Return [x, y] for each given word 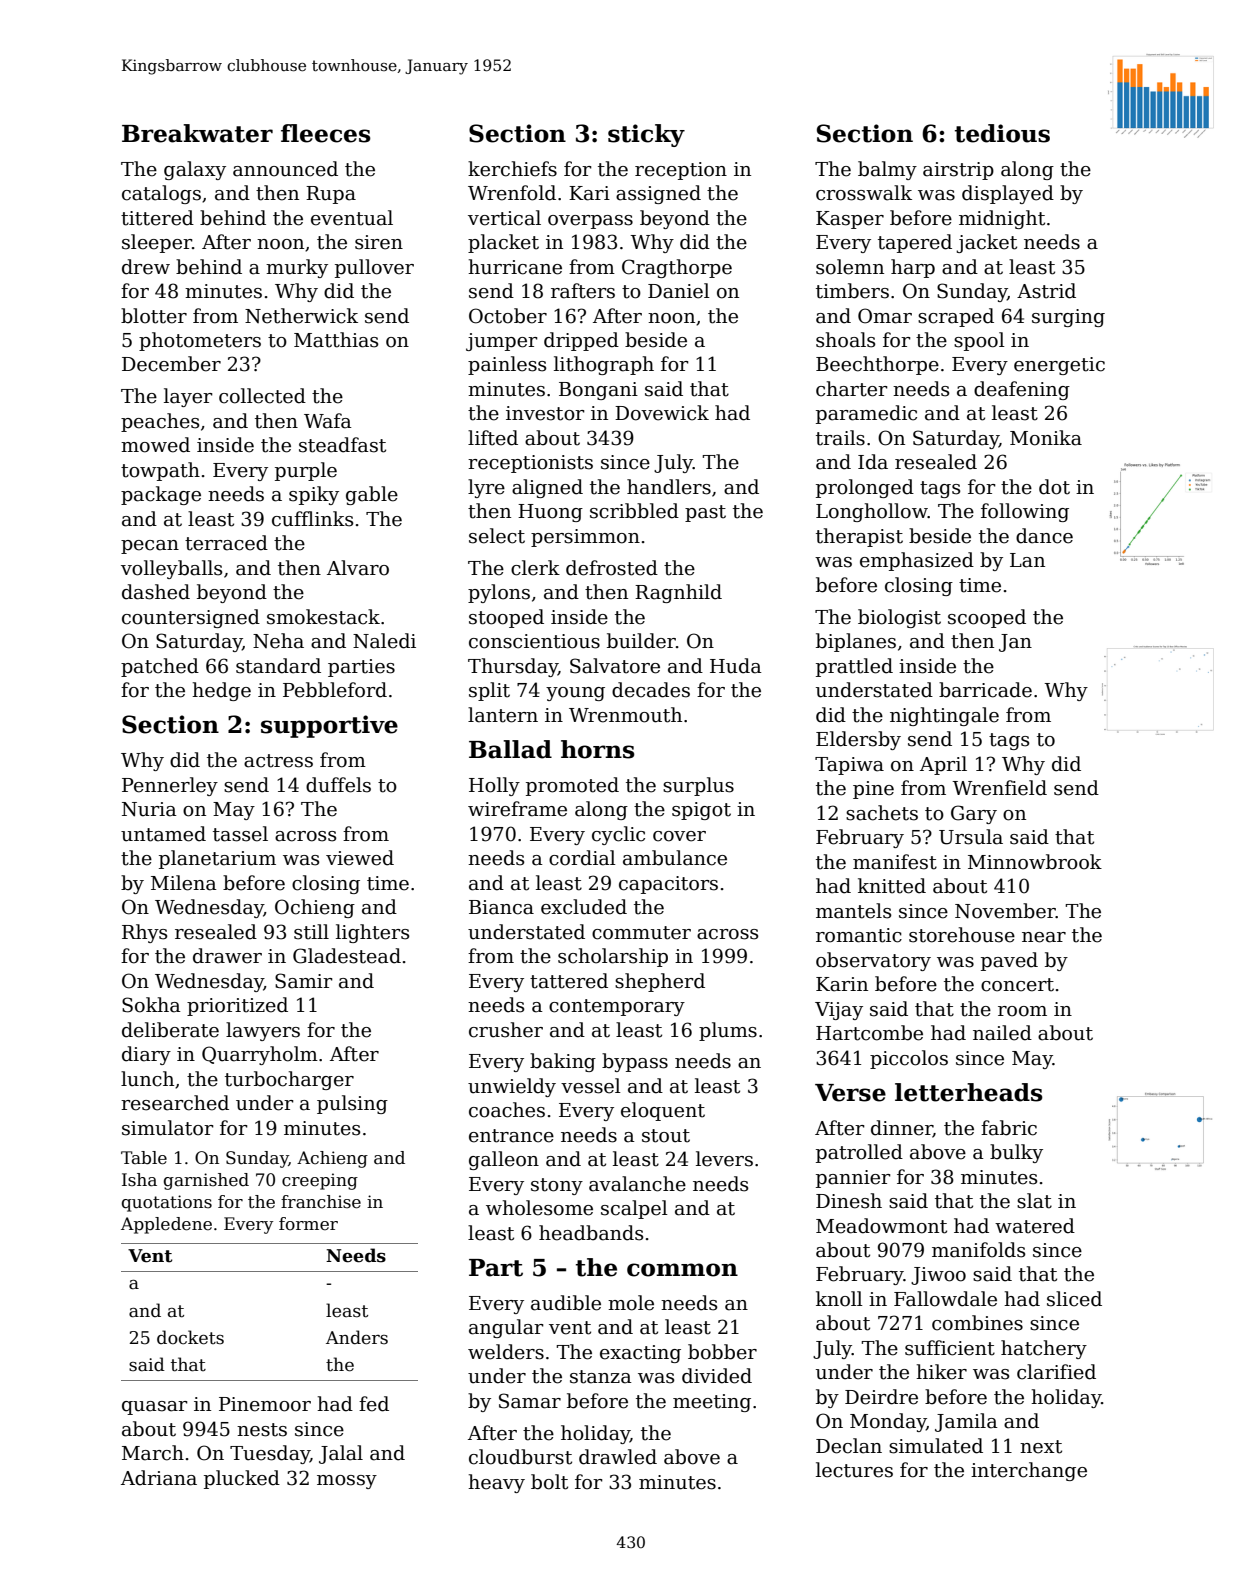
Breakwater [197, 133]
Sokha [151, 1005]
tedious [1002, 133]
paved [1009, 961]
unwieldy [512, 1087]
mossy [347, 1482]
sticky [646, 135]
